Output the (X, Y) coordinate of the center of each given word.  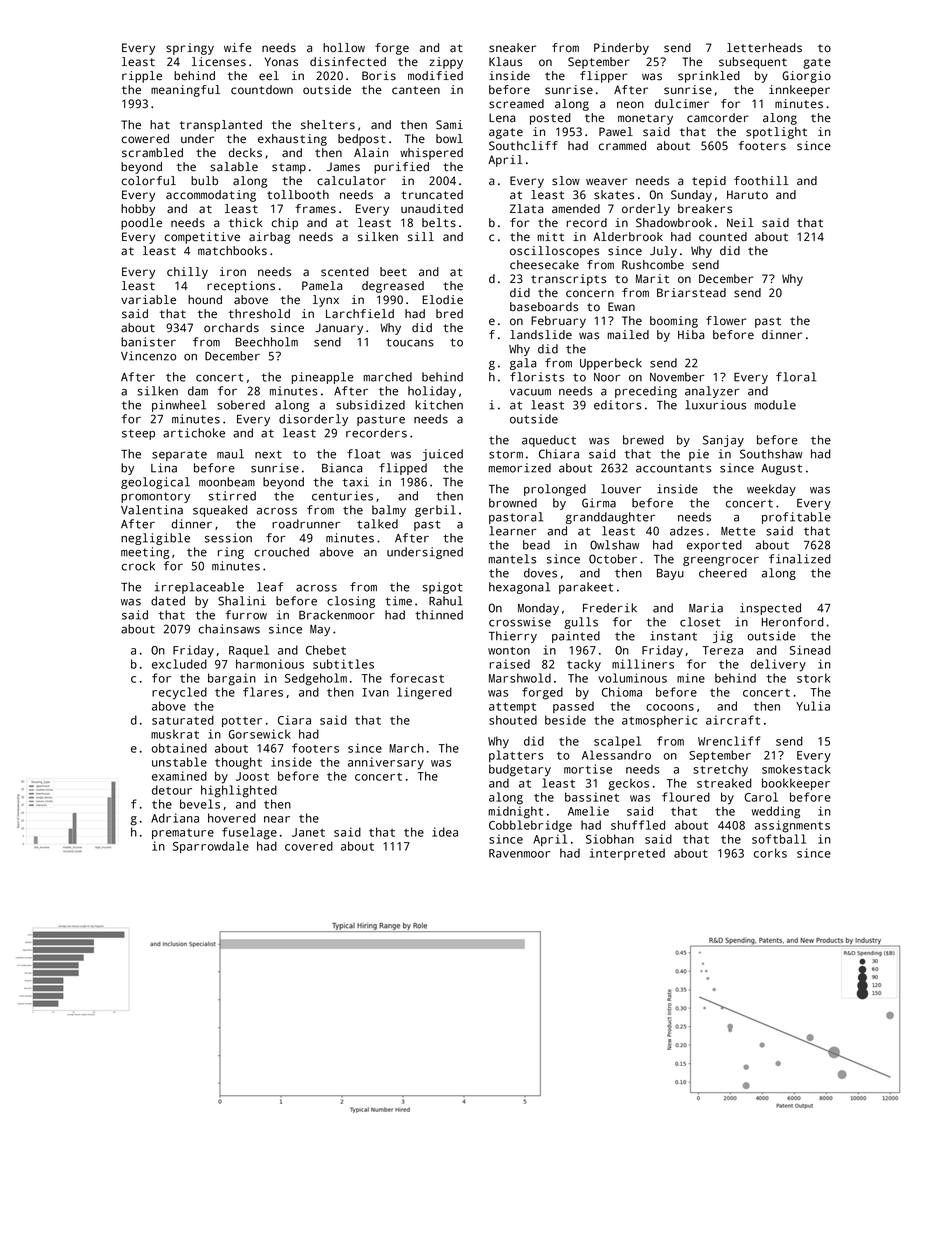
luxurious (715, 405)
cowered (145, 139)
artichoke (194, 433)
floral (796, 377)
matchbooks (232, 251)
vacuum (530, 392)
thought (238, 763)
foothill (761, 181)
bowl (449, 139)
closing (351, 602)
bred (449, 314)
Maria (706, 608)
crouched (281, 552)
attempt (512, 708)
